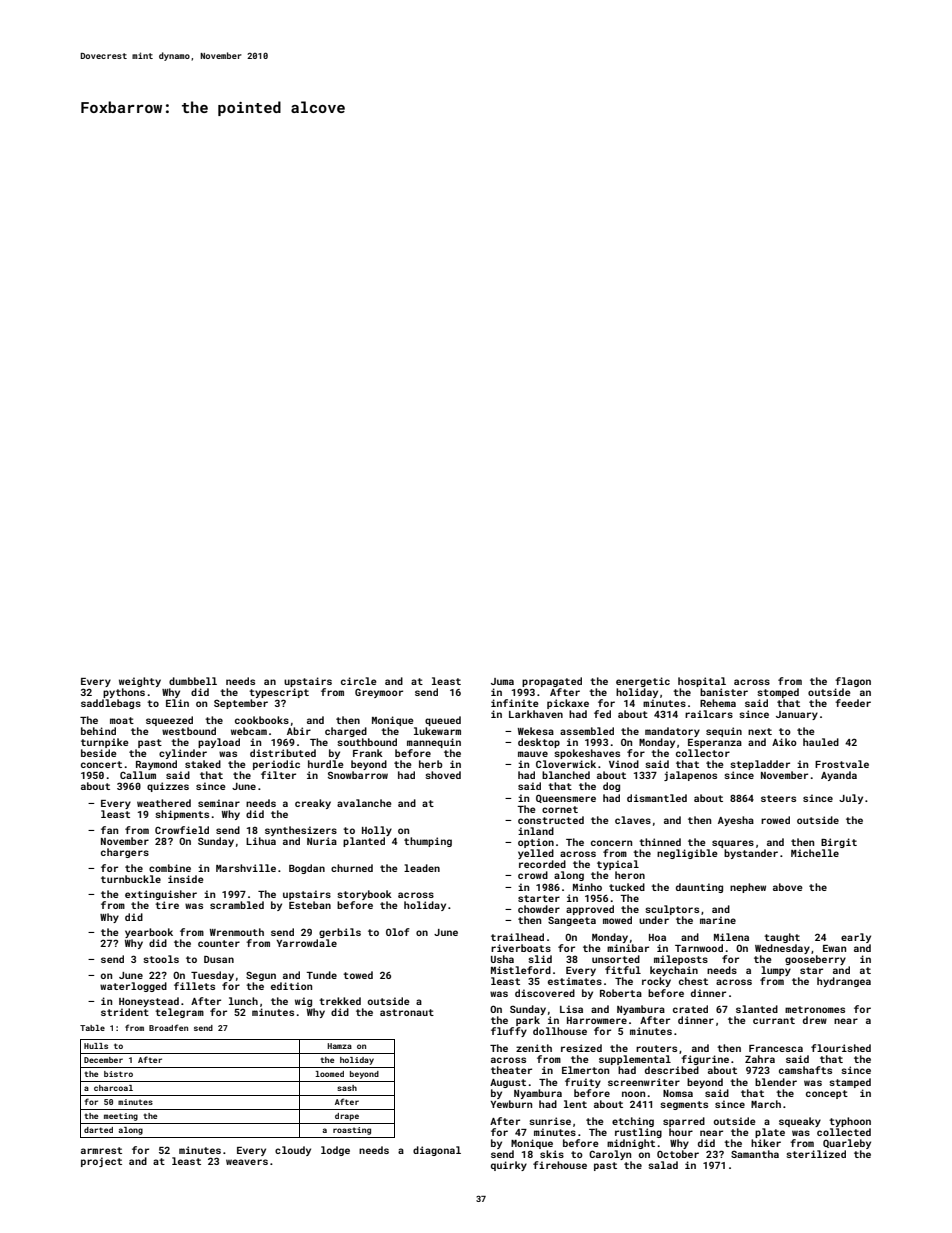 The height and width of the page is (1233, 952). What do you see at coordinates (566, 775) in the page?
I see `blanched` at bounding box center [566, 775].
